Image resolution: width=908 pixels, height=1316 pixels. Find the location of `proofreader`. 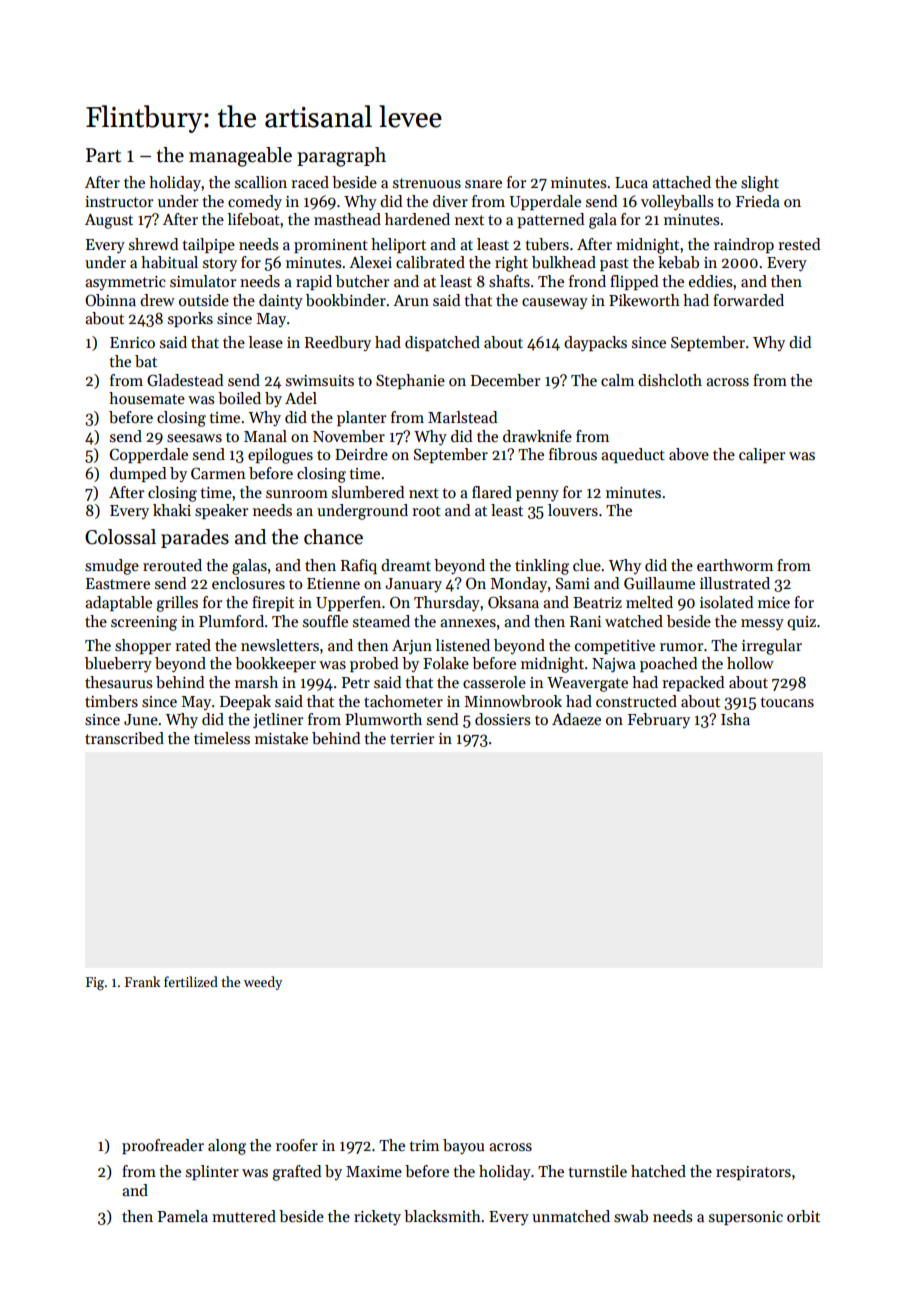

proofreader is located at coordinates (163, 1146).
